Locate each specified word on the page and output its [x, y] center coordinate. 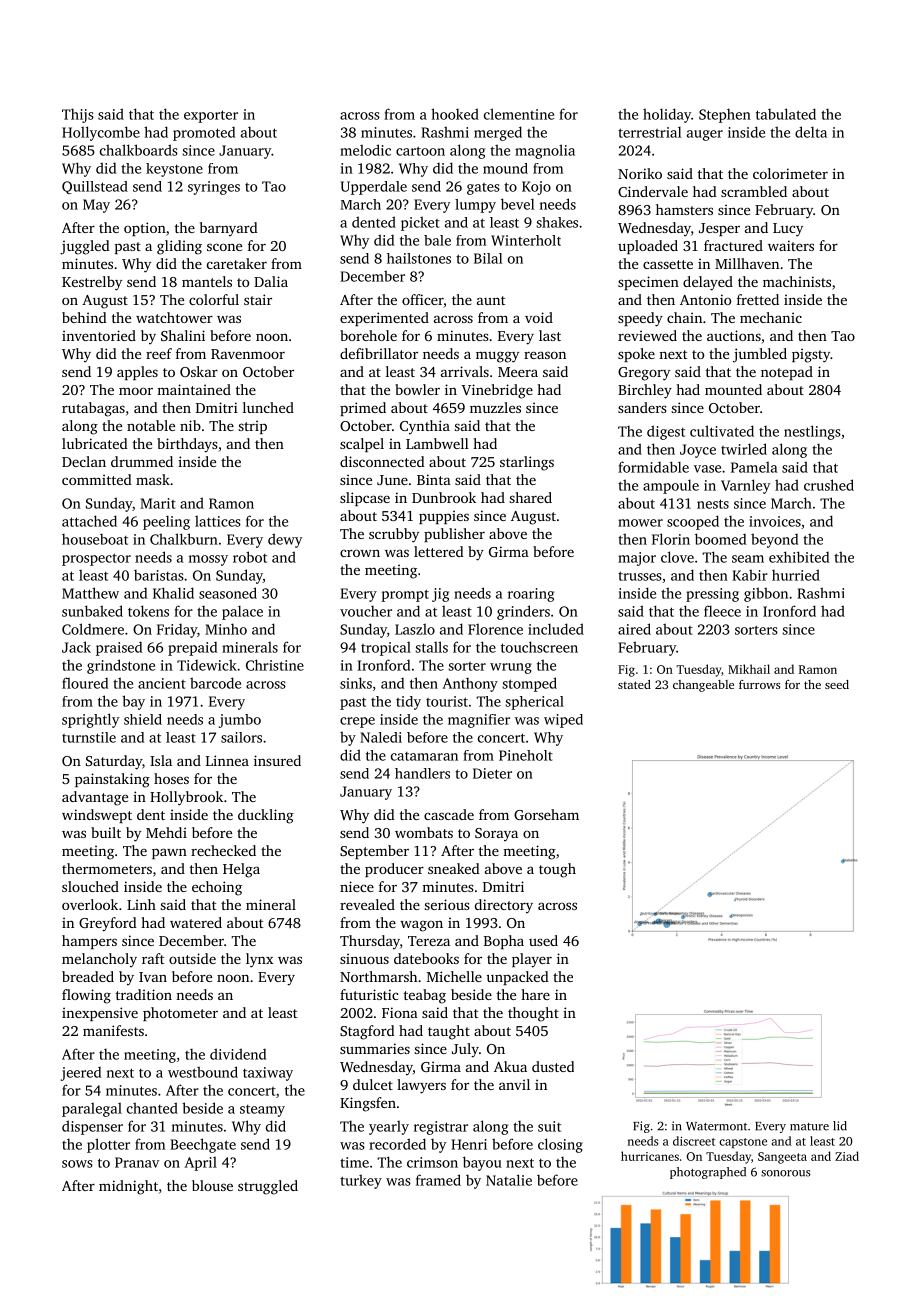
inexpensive [100, 1014]
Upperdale [374, 188]
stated [634, 684]
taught [449, 1032]
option [145, 229]
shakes [557, 222]
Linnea [227, 760]
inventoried [99, 335]
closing [560, 1145]
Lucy [788, 230]
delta [811, 132]
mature [809, 1127]
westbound [203, 1072]
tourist [447, 701]
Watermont [716, 1126]
